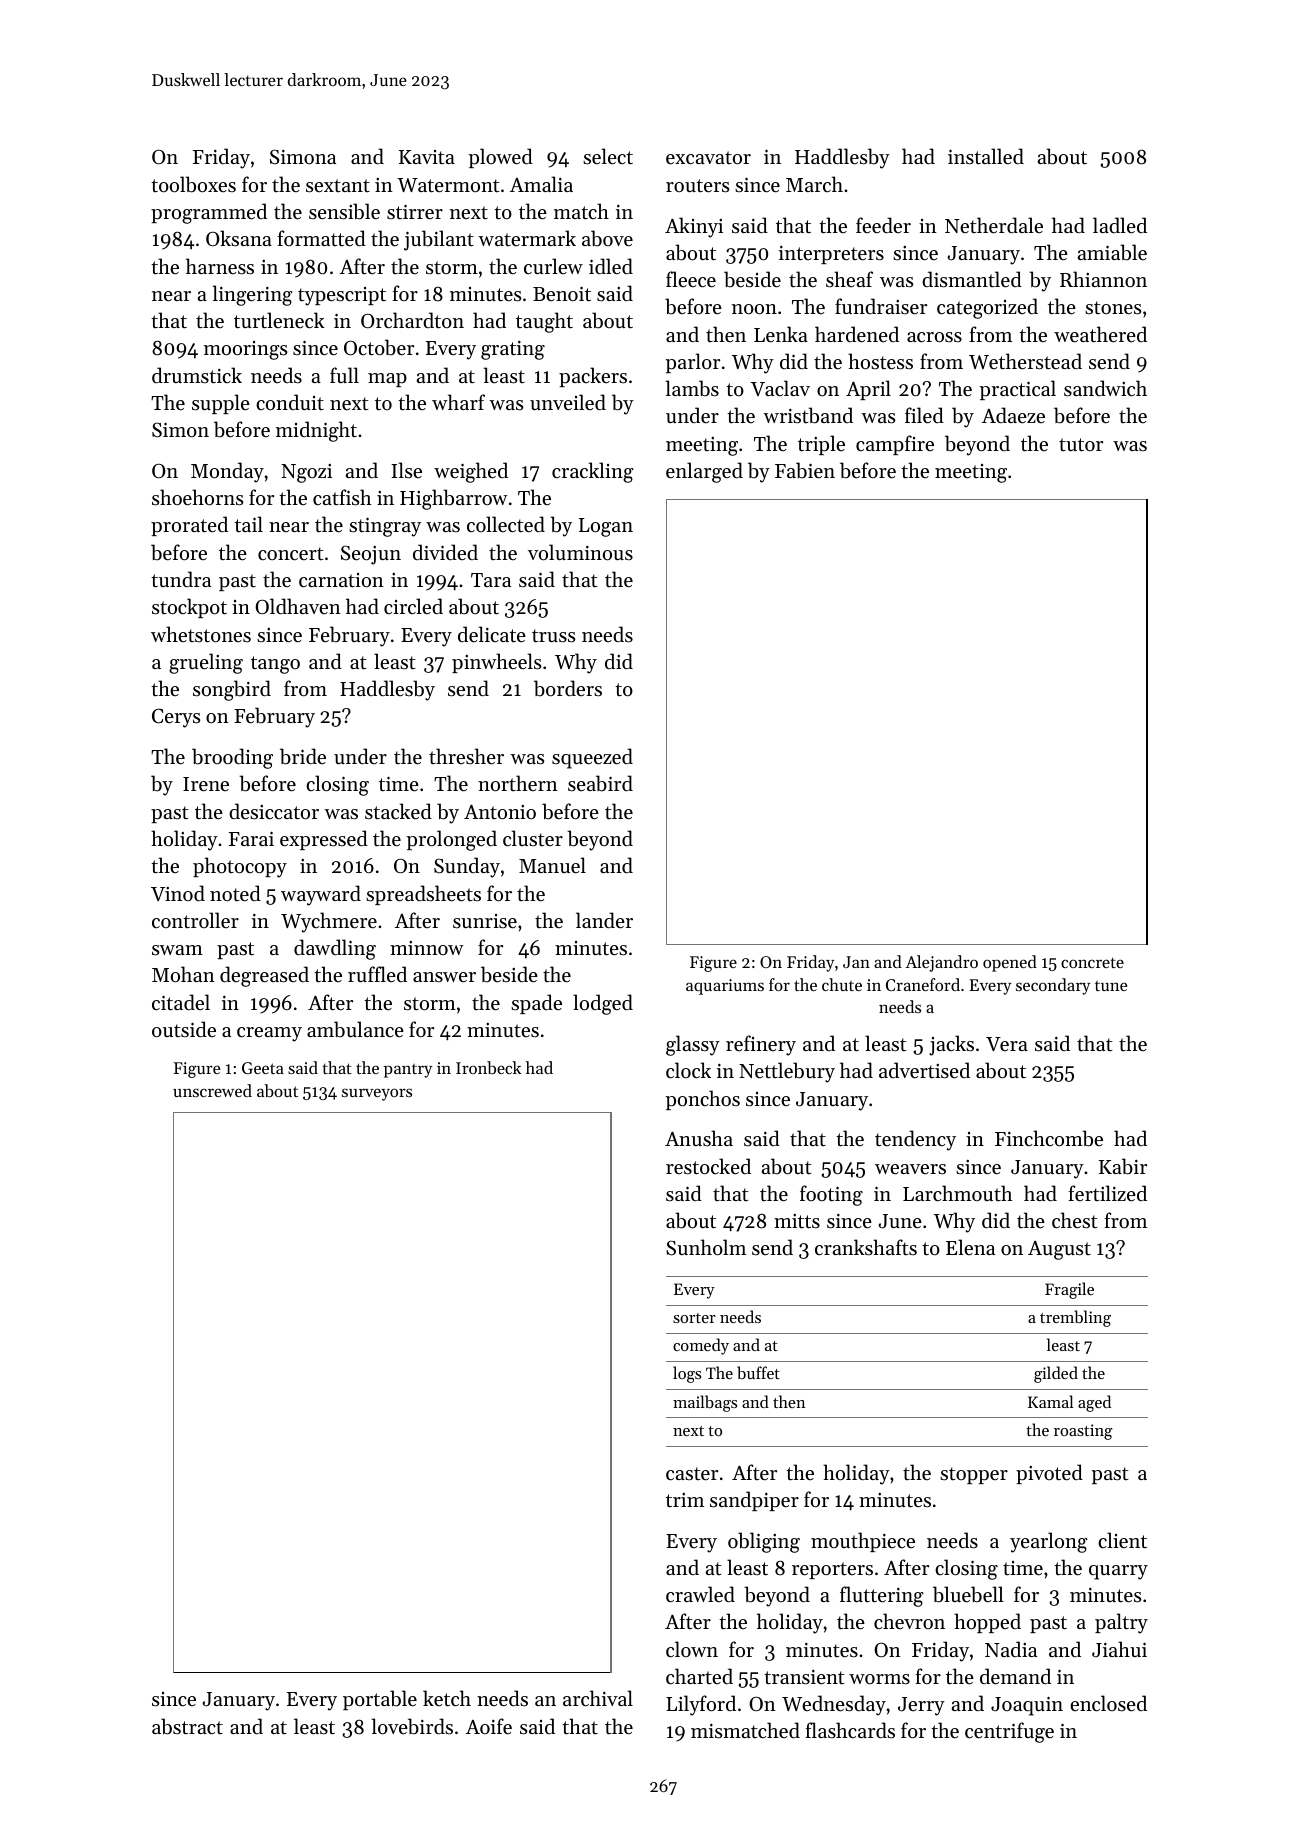 The height and width of the page is (1838, 1299). I want to click on March, so click(814, 184).
